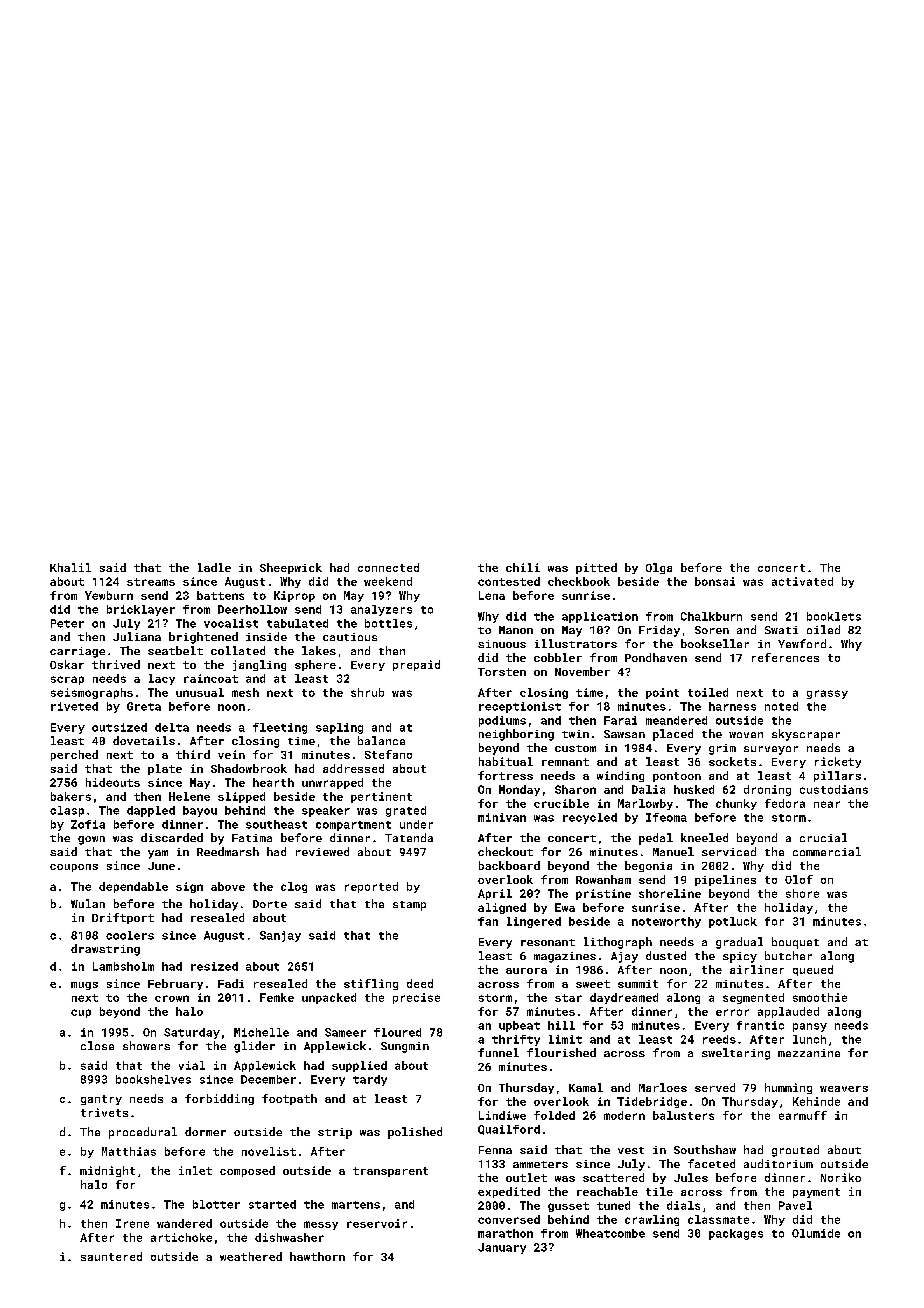 Image resolution: width=924 pixels, height=1308 pixels. Describe the element at coordinates (827, 694) in the screenshot. I see `grassy` at that location.
